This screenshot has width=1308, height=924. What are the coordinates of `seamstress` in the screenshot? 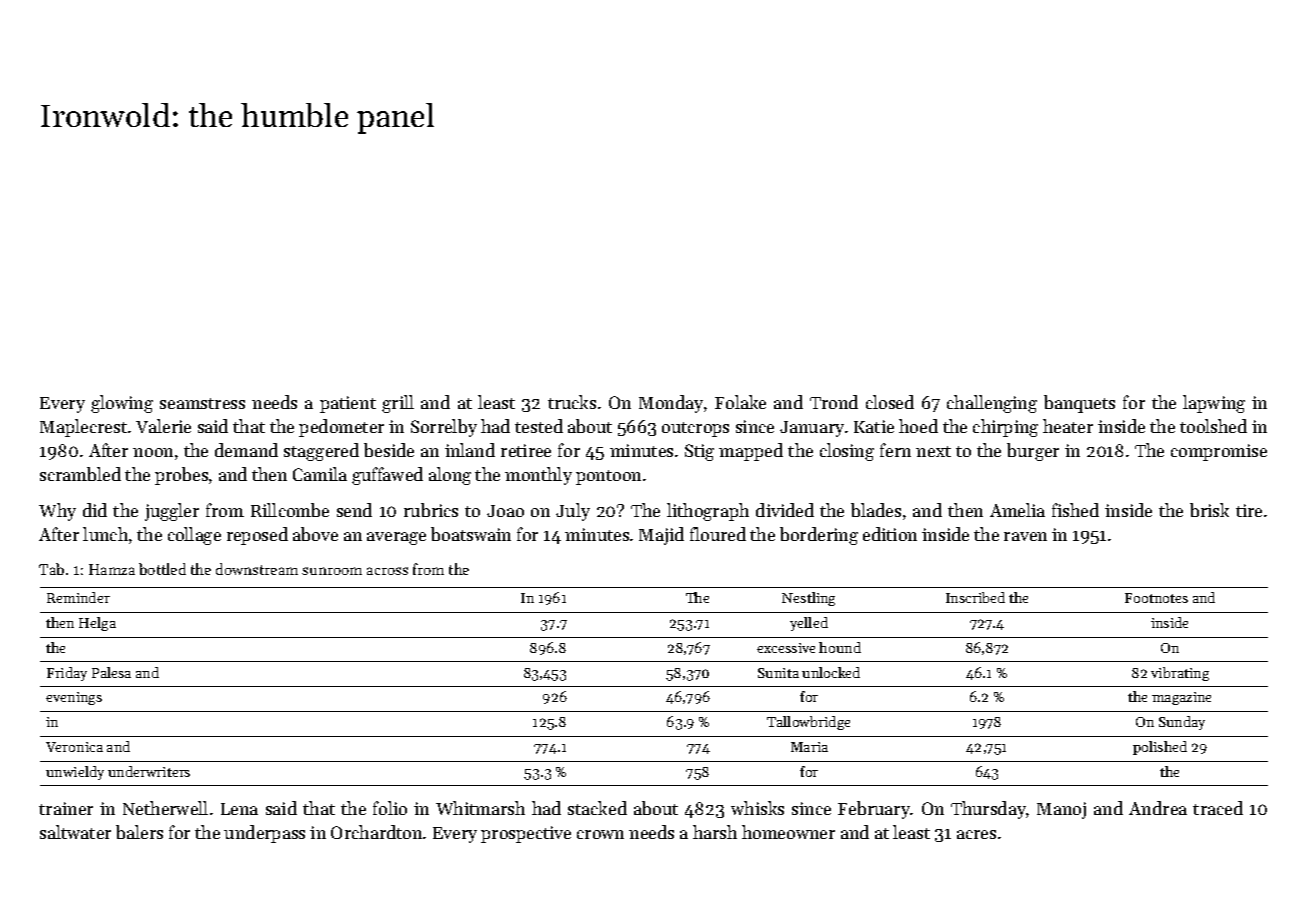 It's located at (202, 403).
